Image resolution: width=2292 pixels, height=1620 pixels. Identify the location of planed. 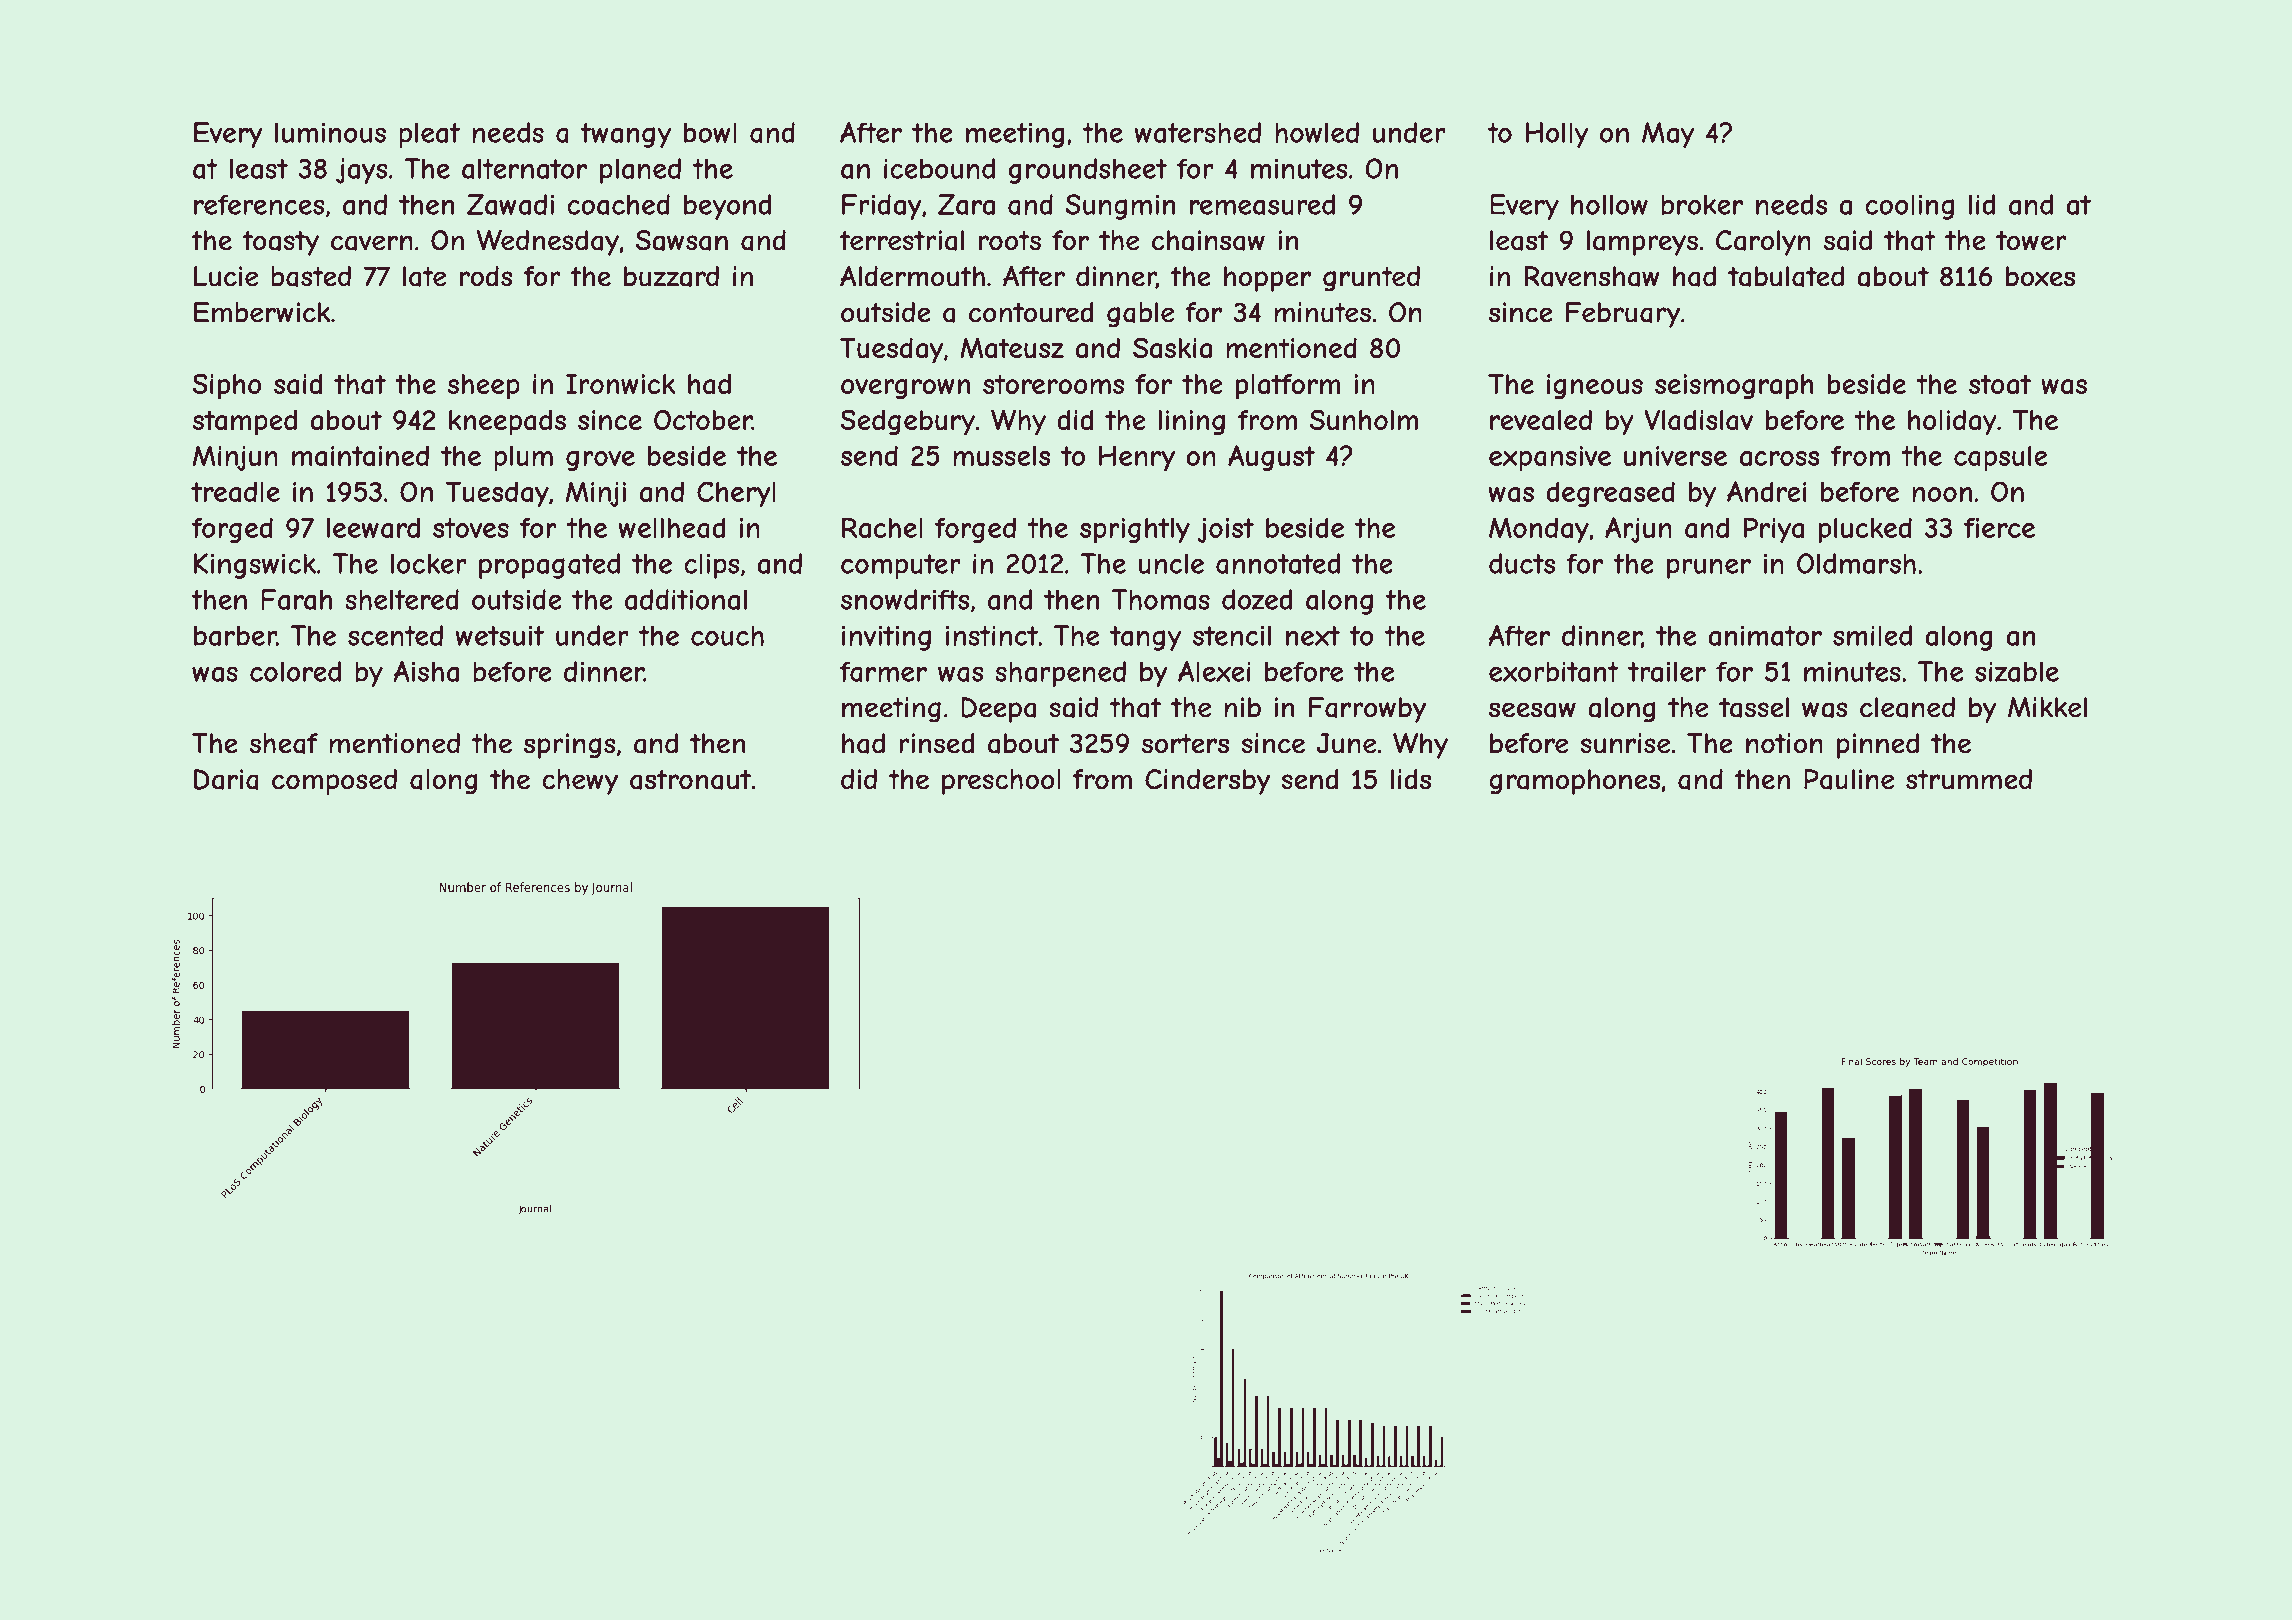
(640, 171).
